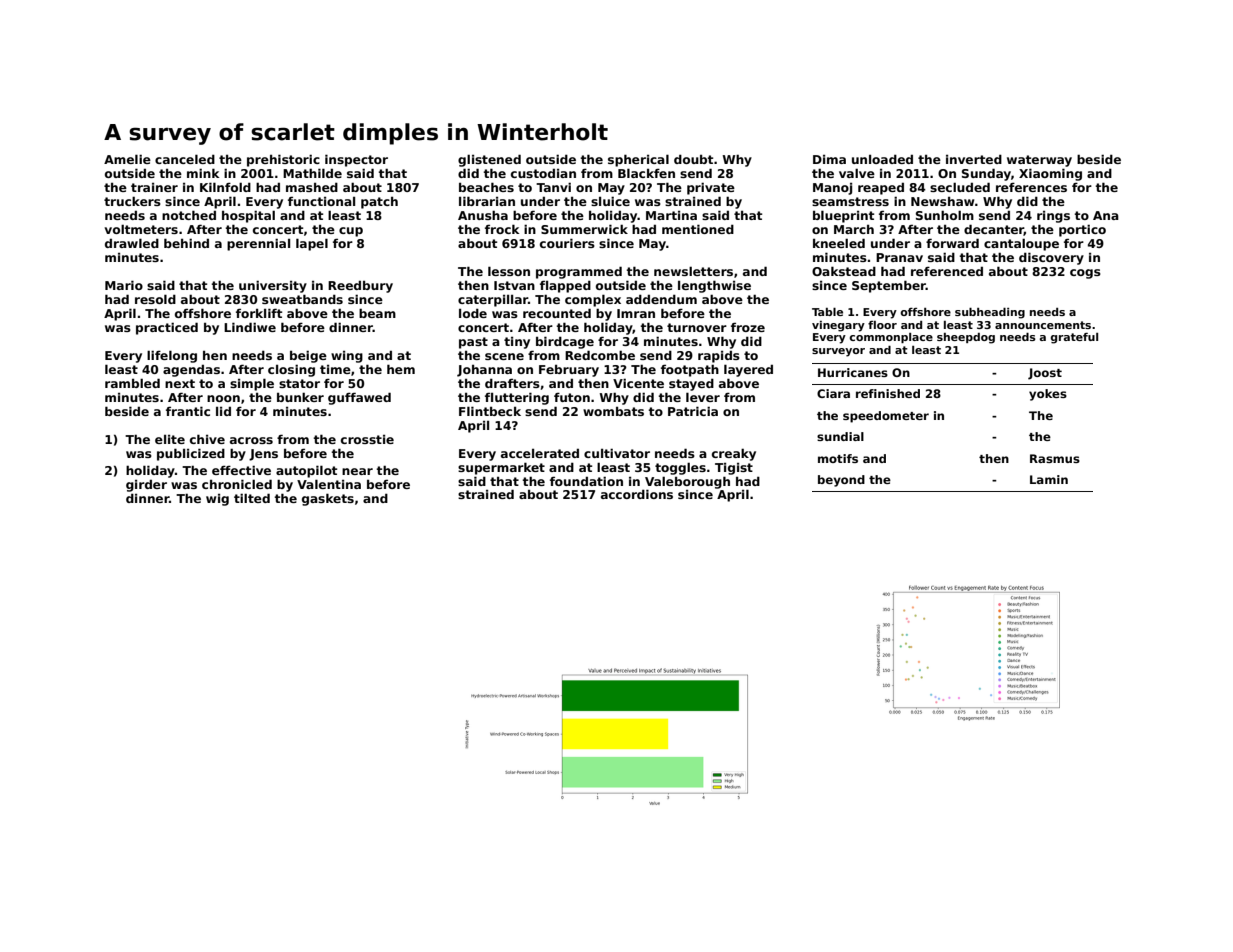 This screenshot has width=1233, height=952. What do you see at coordinates (258, 244) in the screenshot?
I see `perennial` at bounding box center [258, 244].
